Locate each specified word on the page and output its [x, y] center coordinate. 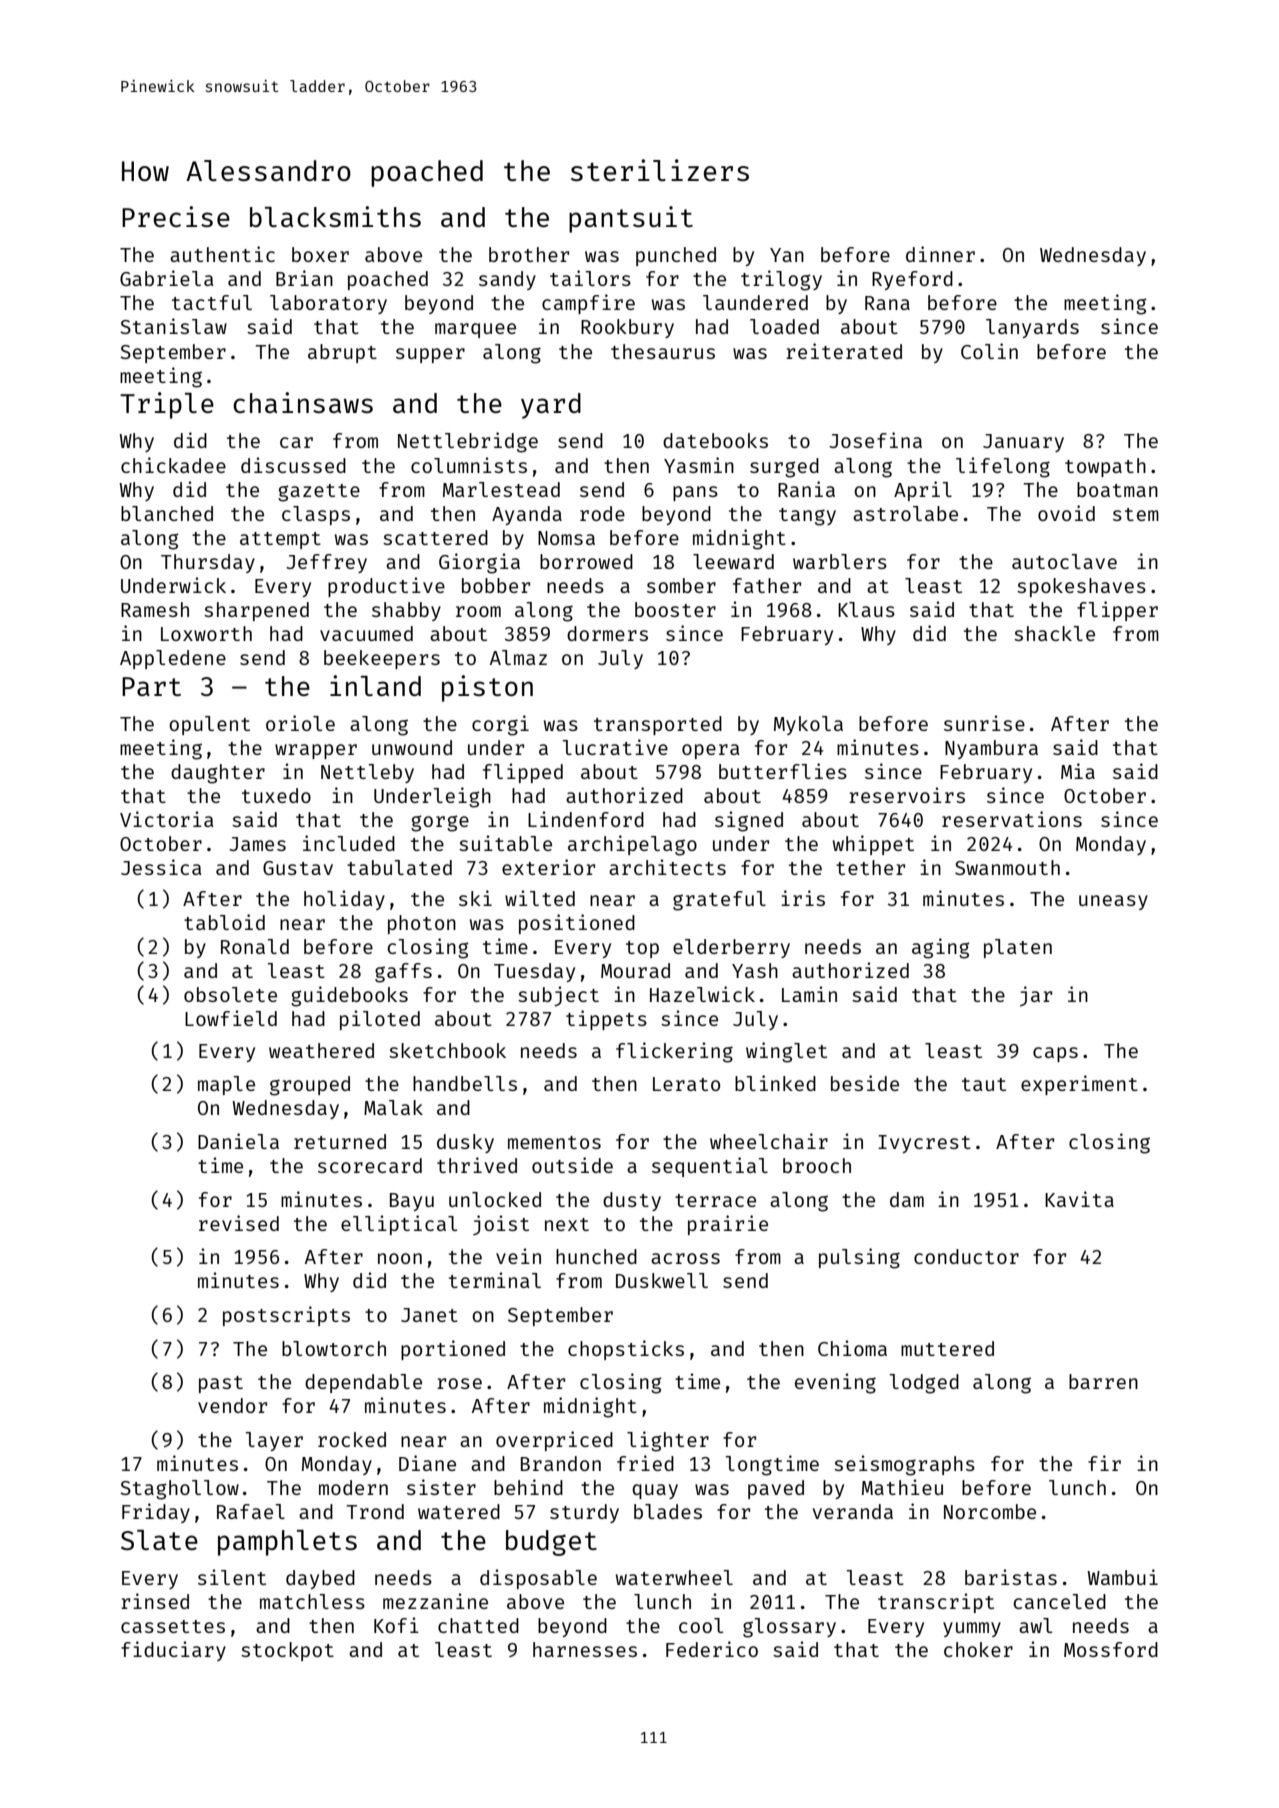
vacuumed [366, 633]
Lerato [686, 1084]
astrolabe [905, 513]
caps [1055, 1054]
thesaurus [663, 351]
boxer [320, 254]
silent [232, 1577]
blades [668, 1511]
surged [784, 468]
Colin [989, 351]
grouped [310, 1086]
